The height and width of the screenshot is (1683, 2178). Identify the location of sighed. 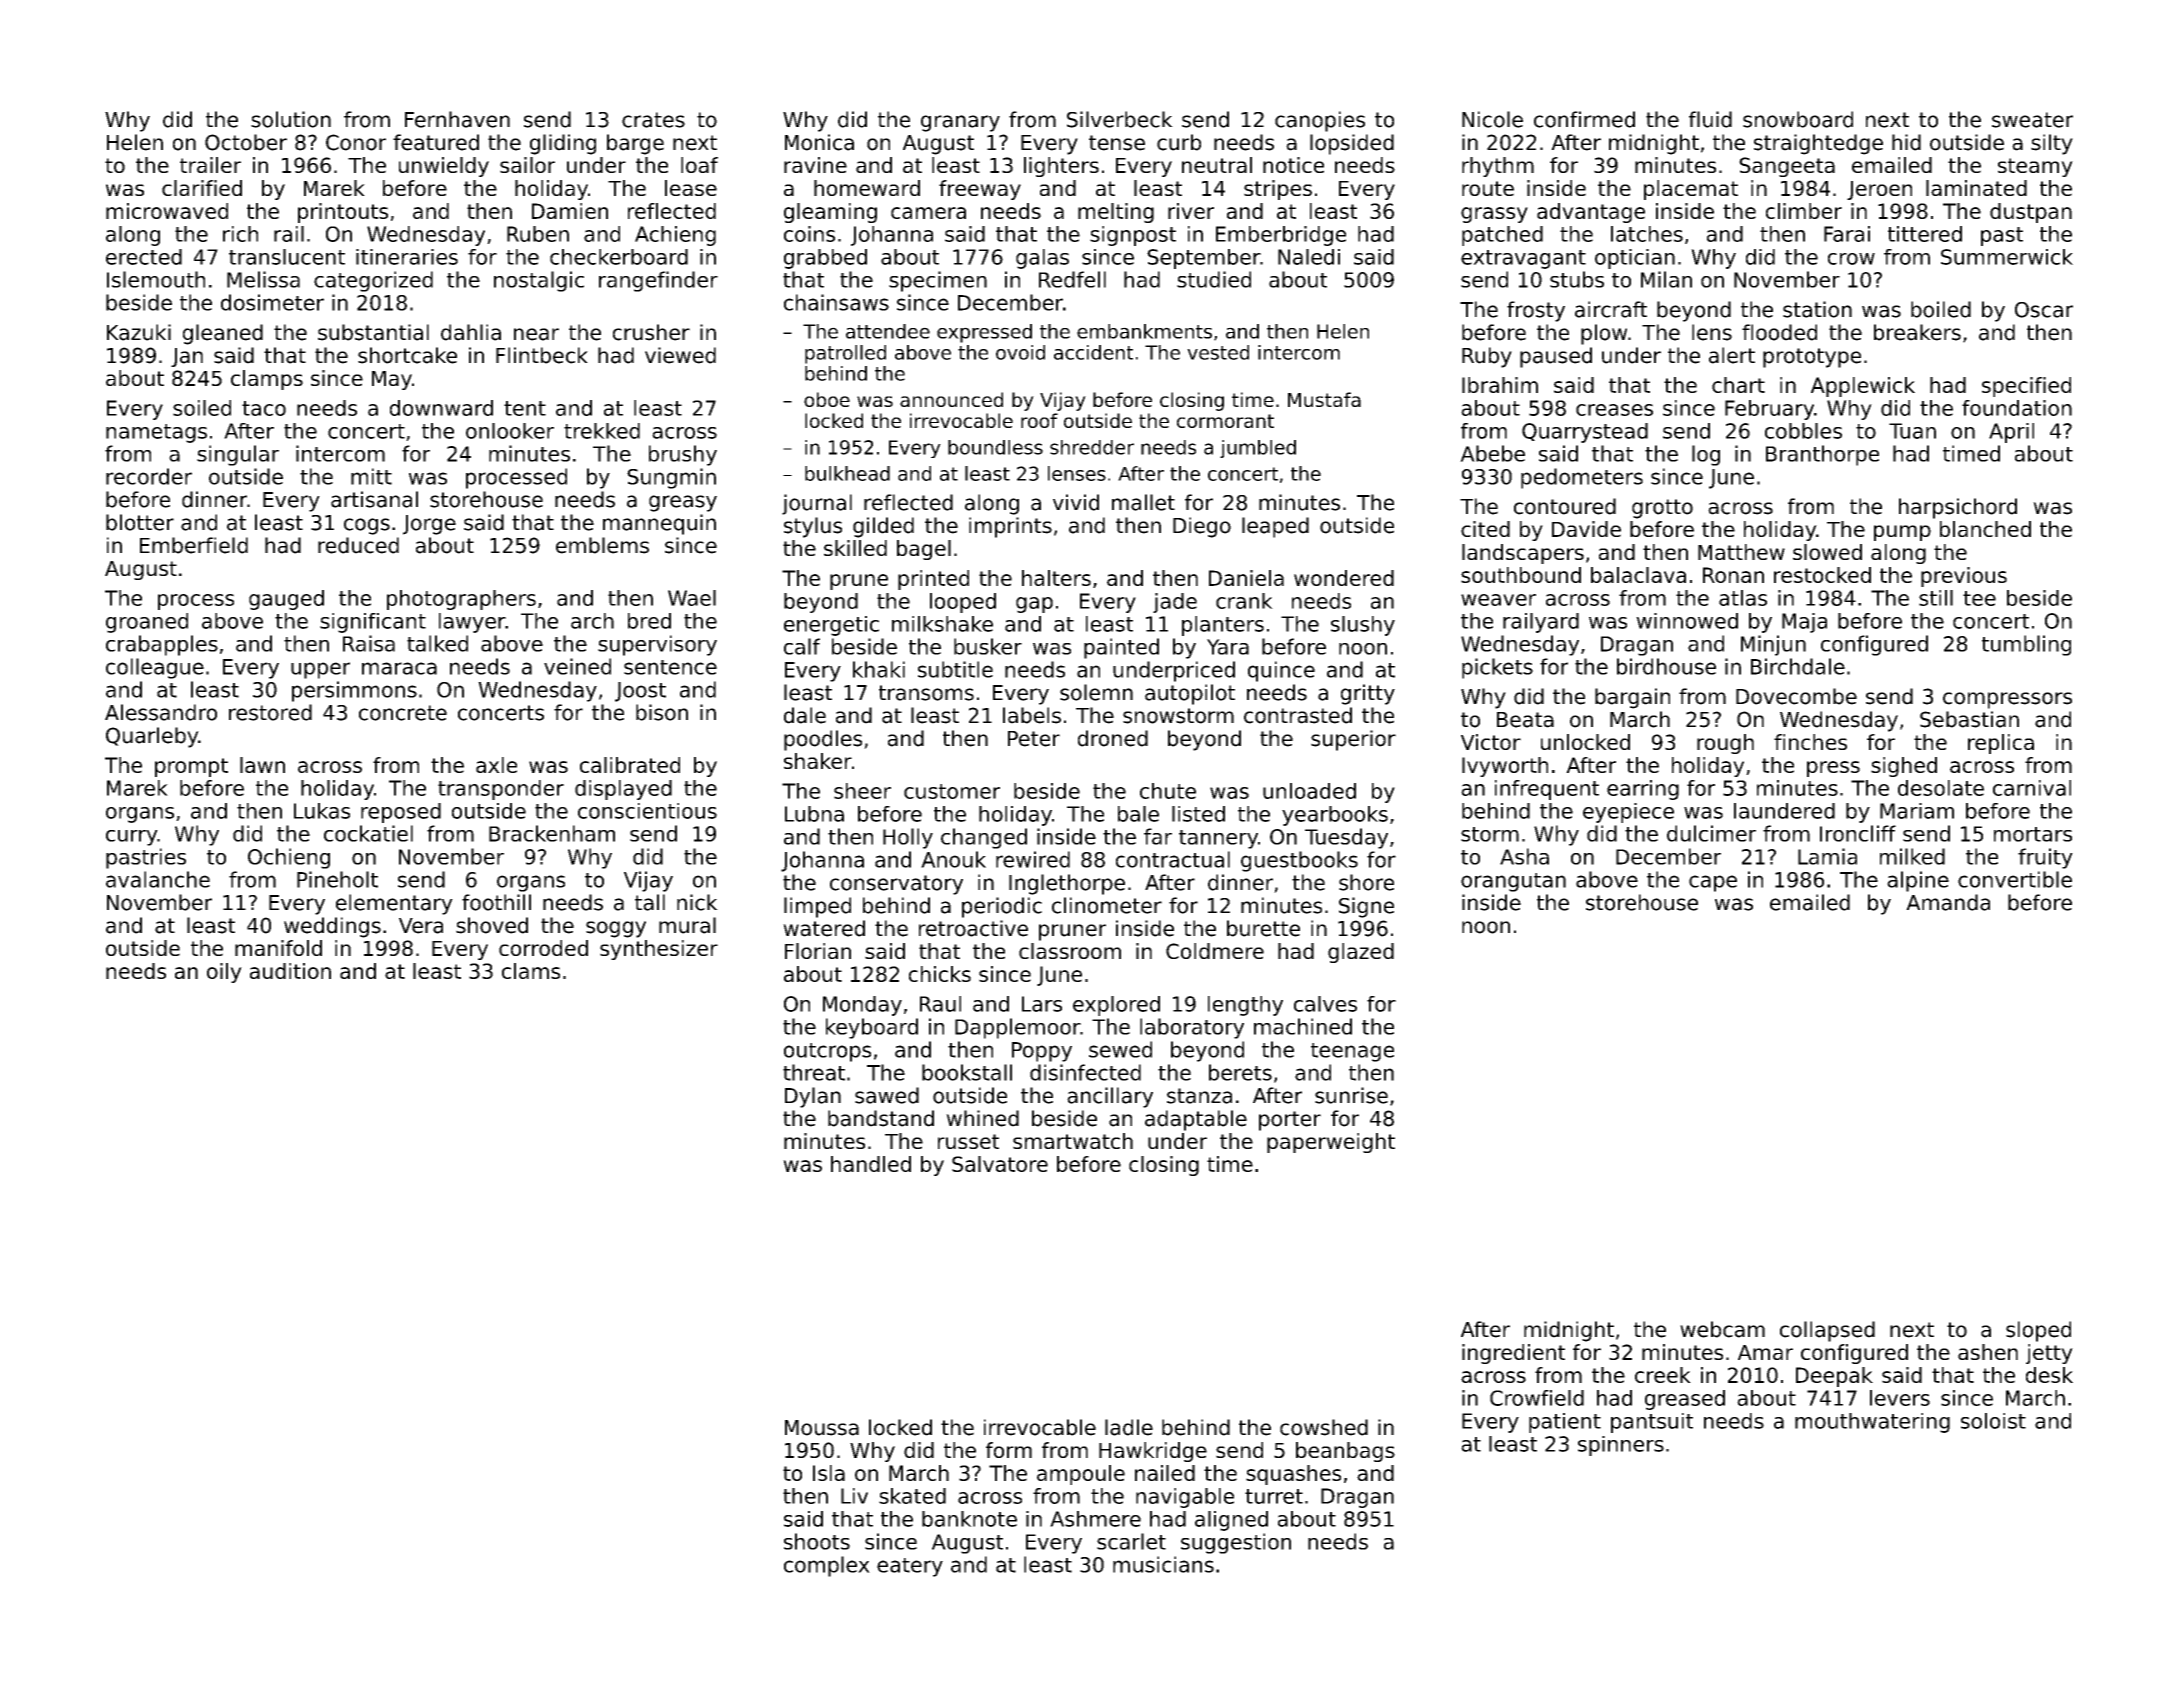
(1904, 767).
